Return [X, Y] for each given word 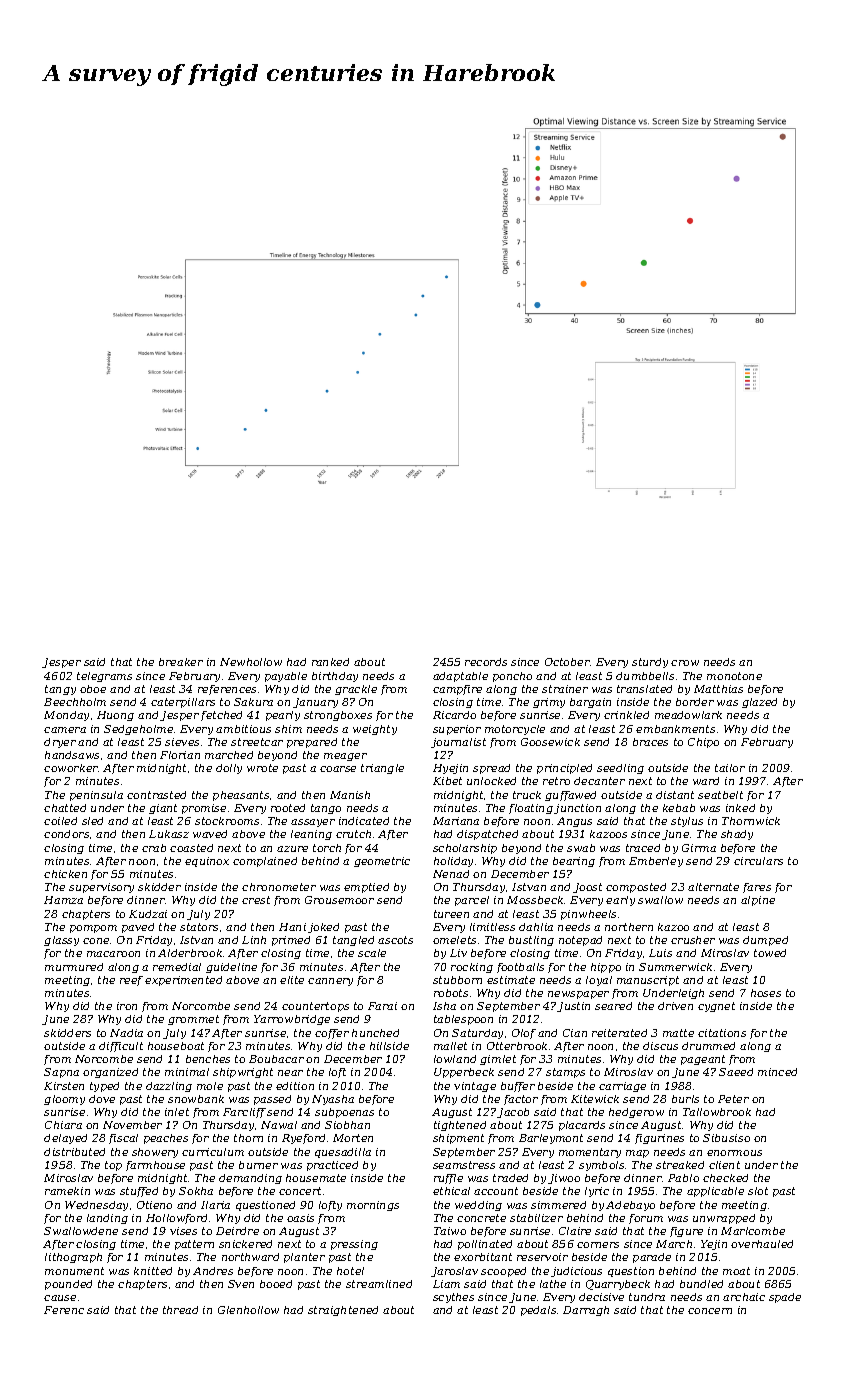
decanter [599, 781]
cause [60, 1298]
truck [527, 795]
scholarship [465, 849]
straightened [343, 1311]
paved [138, 928]
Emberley [656, 862]
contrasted [156, 795]
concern [710, 1311]
